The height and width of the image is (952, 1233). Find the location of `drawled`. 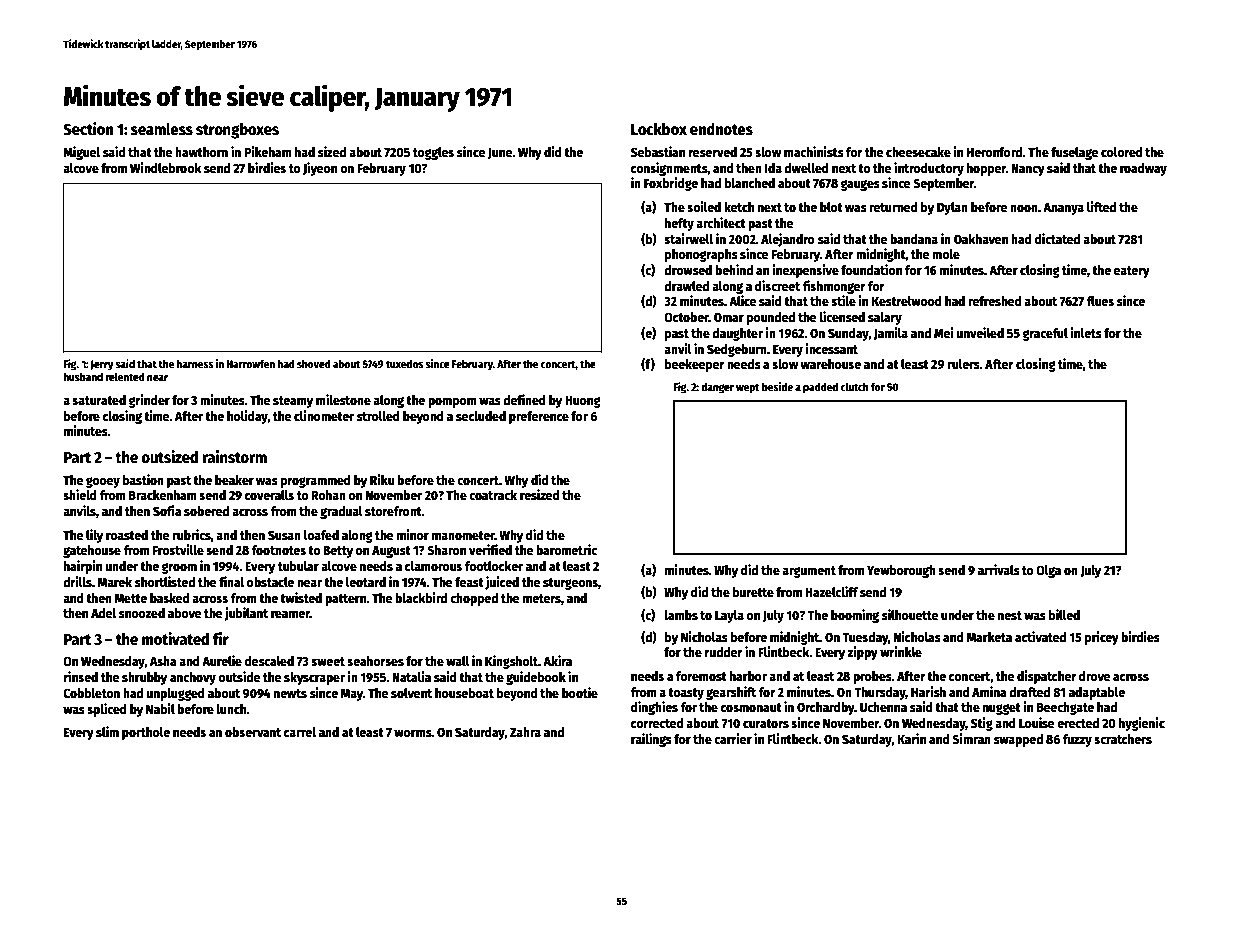

drawled is located at coordinates (686, 286).
